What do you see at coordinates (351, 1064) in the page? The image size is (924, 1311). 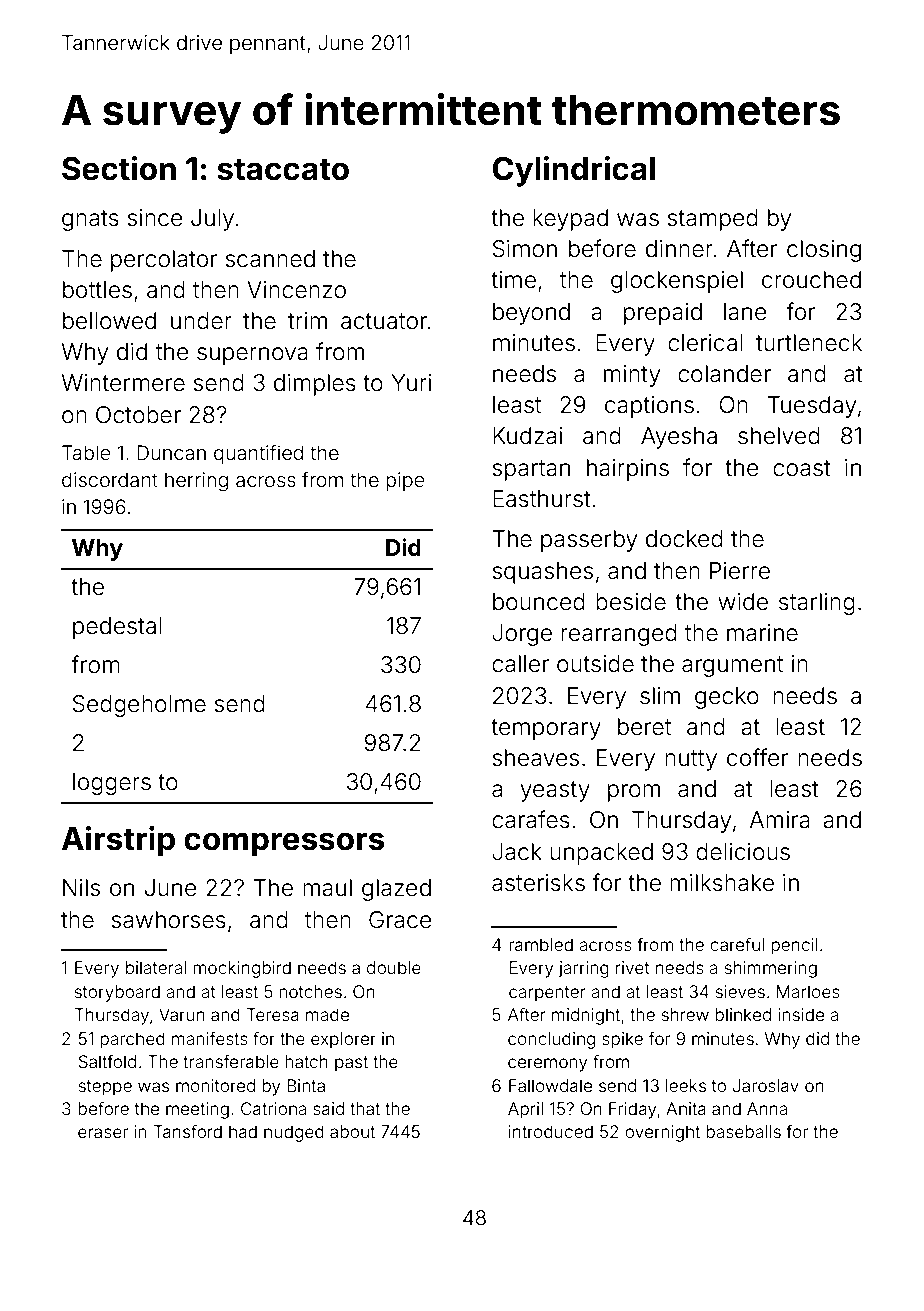 I see `past` at bounding box center [351, 1064].
